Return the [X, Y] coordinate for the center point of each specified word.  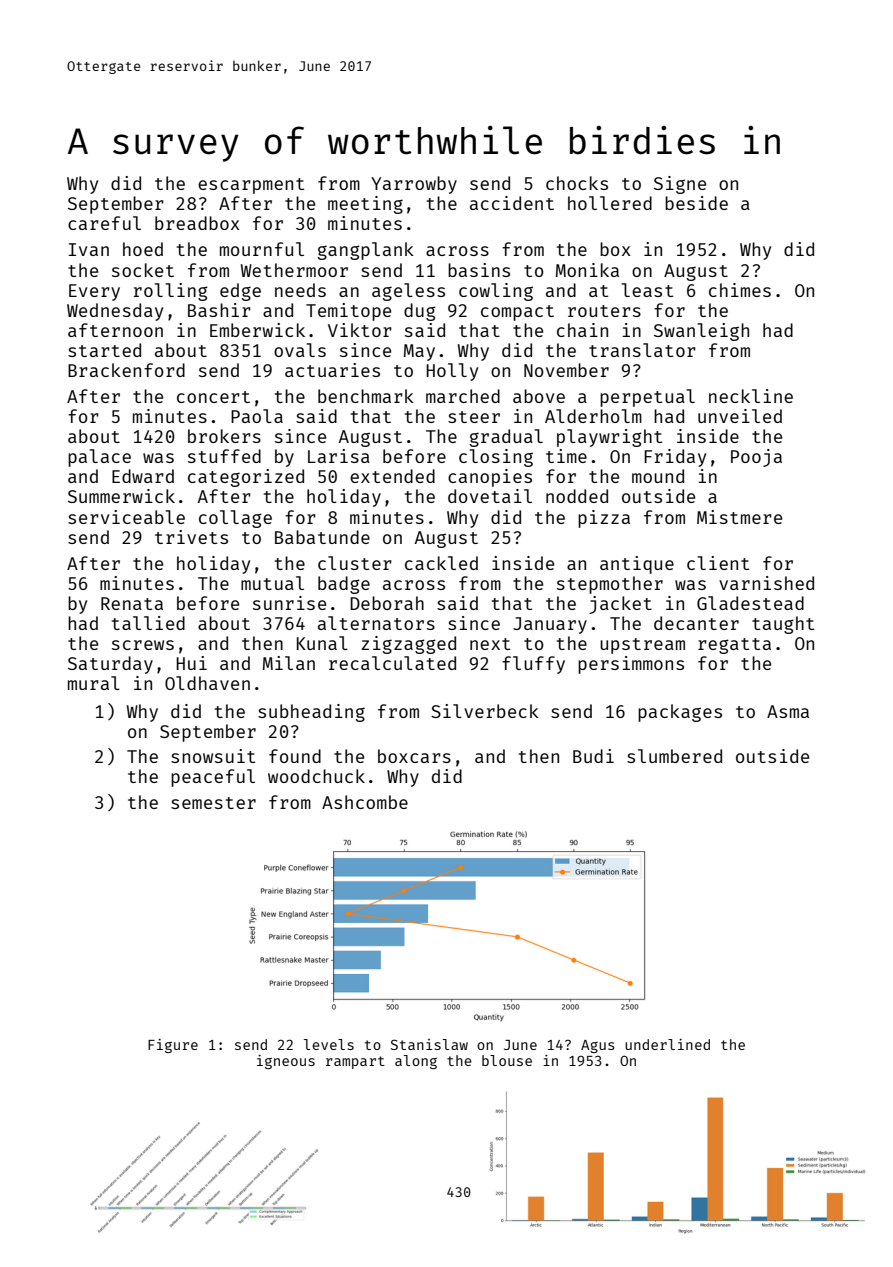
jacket [621, 605]
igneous [286, 1062]
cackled [441, 563]
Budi [593, 756]
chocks [577, 183]
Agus [598, 1046]
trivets [191, 537]
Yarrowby [414, 185]
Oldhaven [207, 683]
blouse [507, 1060]
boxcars [414, 756]
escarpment [251, 186]
